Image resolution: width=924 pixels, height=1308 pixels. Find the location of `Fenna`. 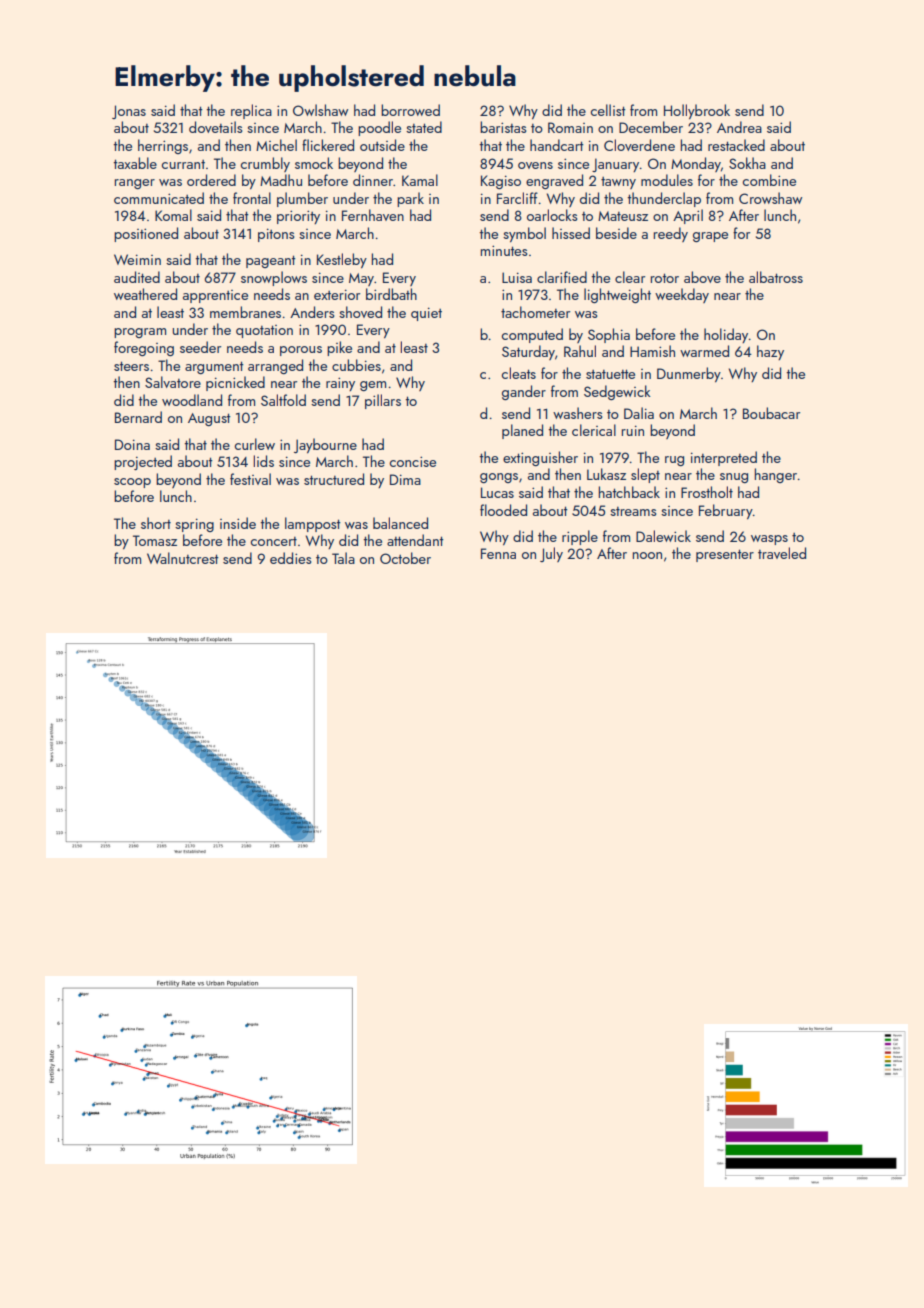

Fenna is located at coordinates (498, 553).
